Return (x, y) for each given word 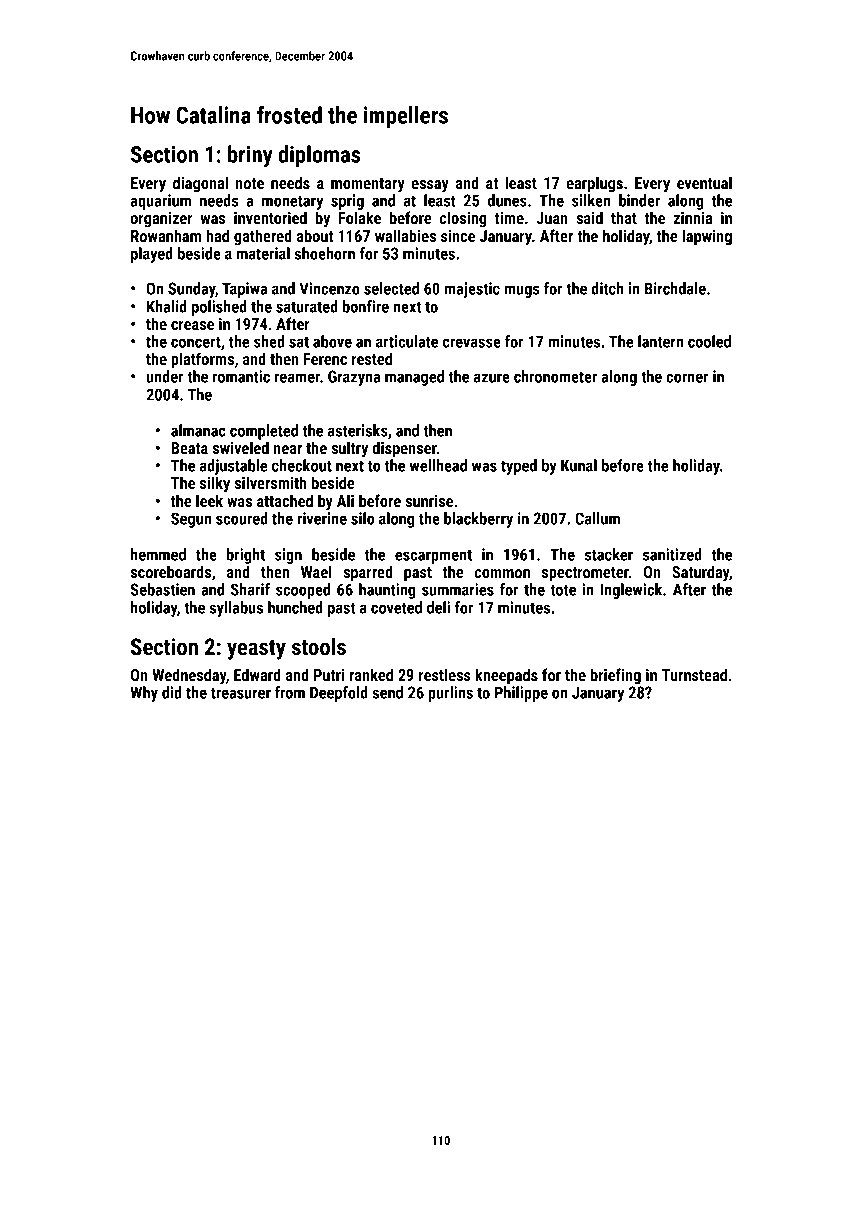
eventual (704, 182)
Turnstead (694, 674)
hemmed (158, 554)
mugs (521, 291)
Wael (316, 571)
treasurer (241, 693)
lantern (660, 341)
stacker (609, 554)
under (165, 376)
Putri (329, 675)
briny (250, 156)
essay (430, 186)
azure (492, 378)
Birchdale (675, 288)
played (152, 255)
